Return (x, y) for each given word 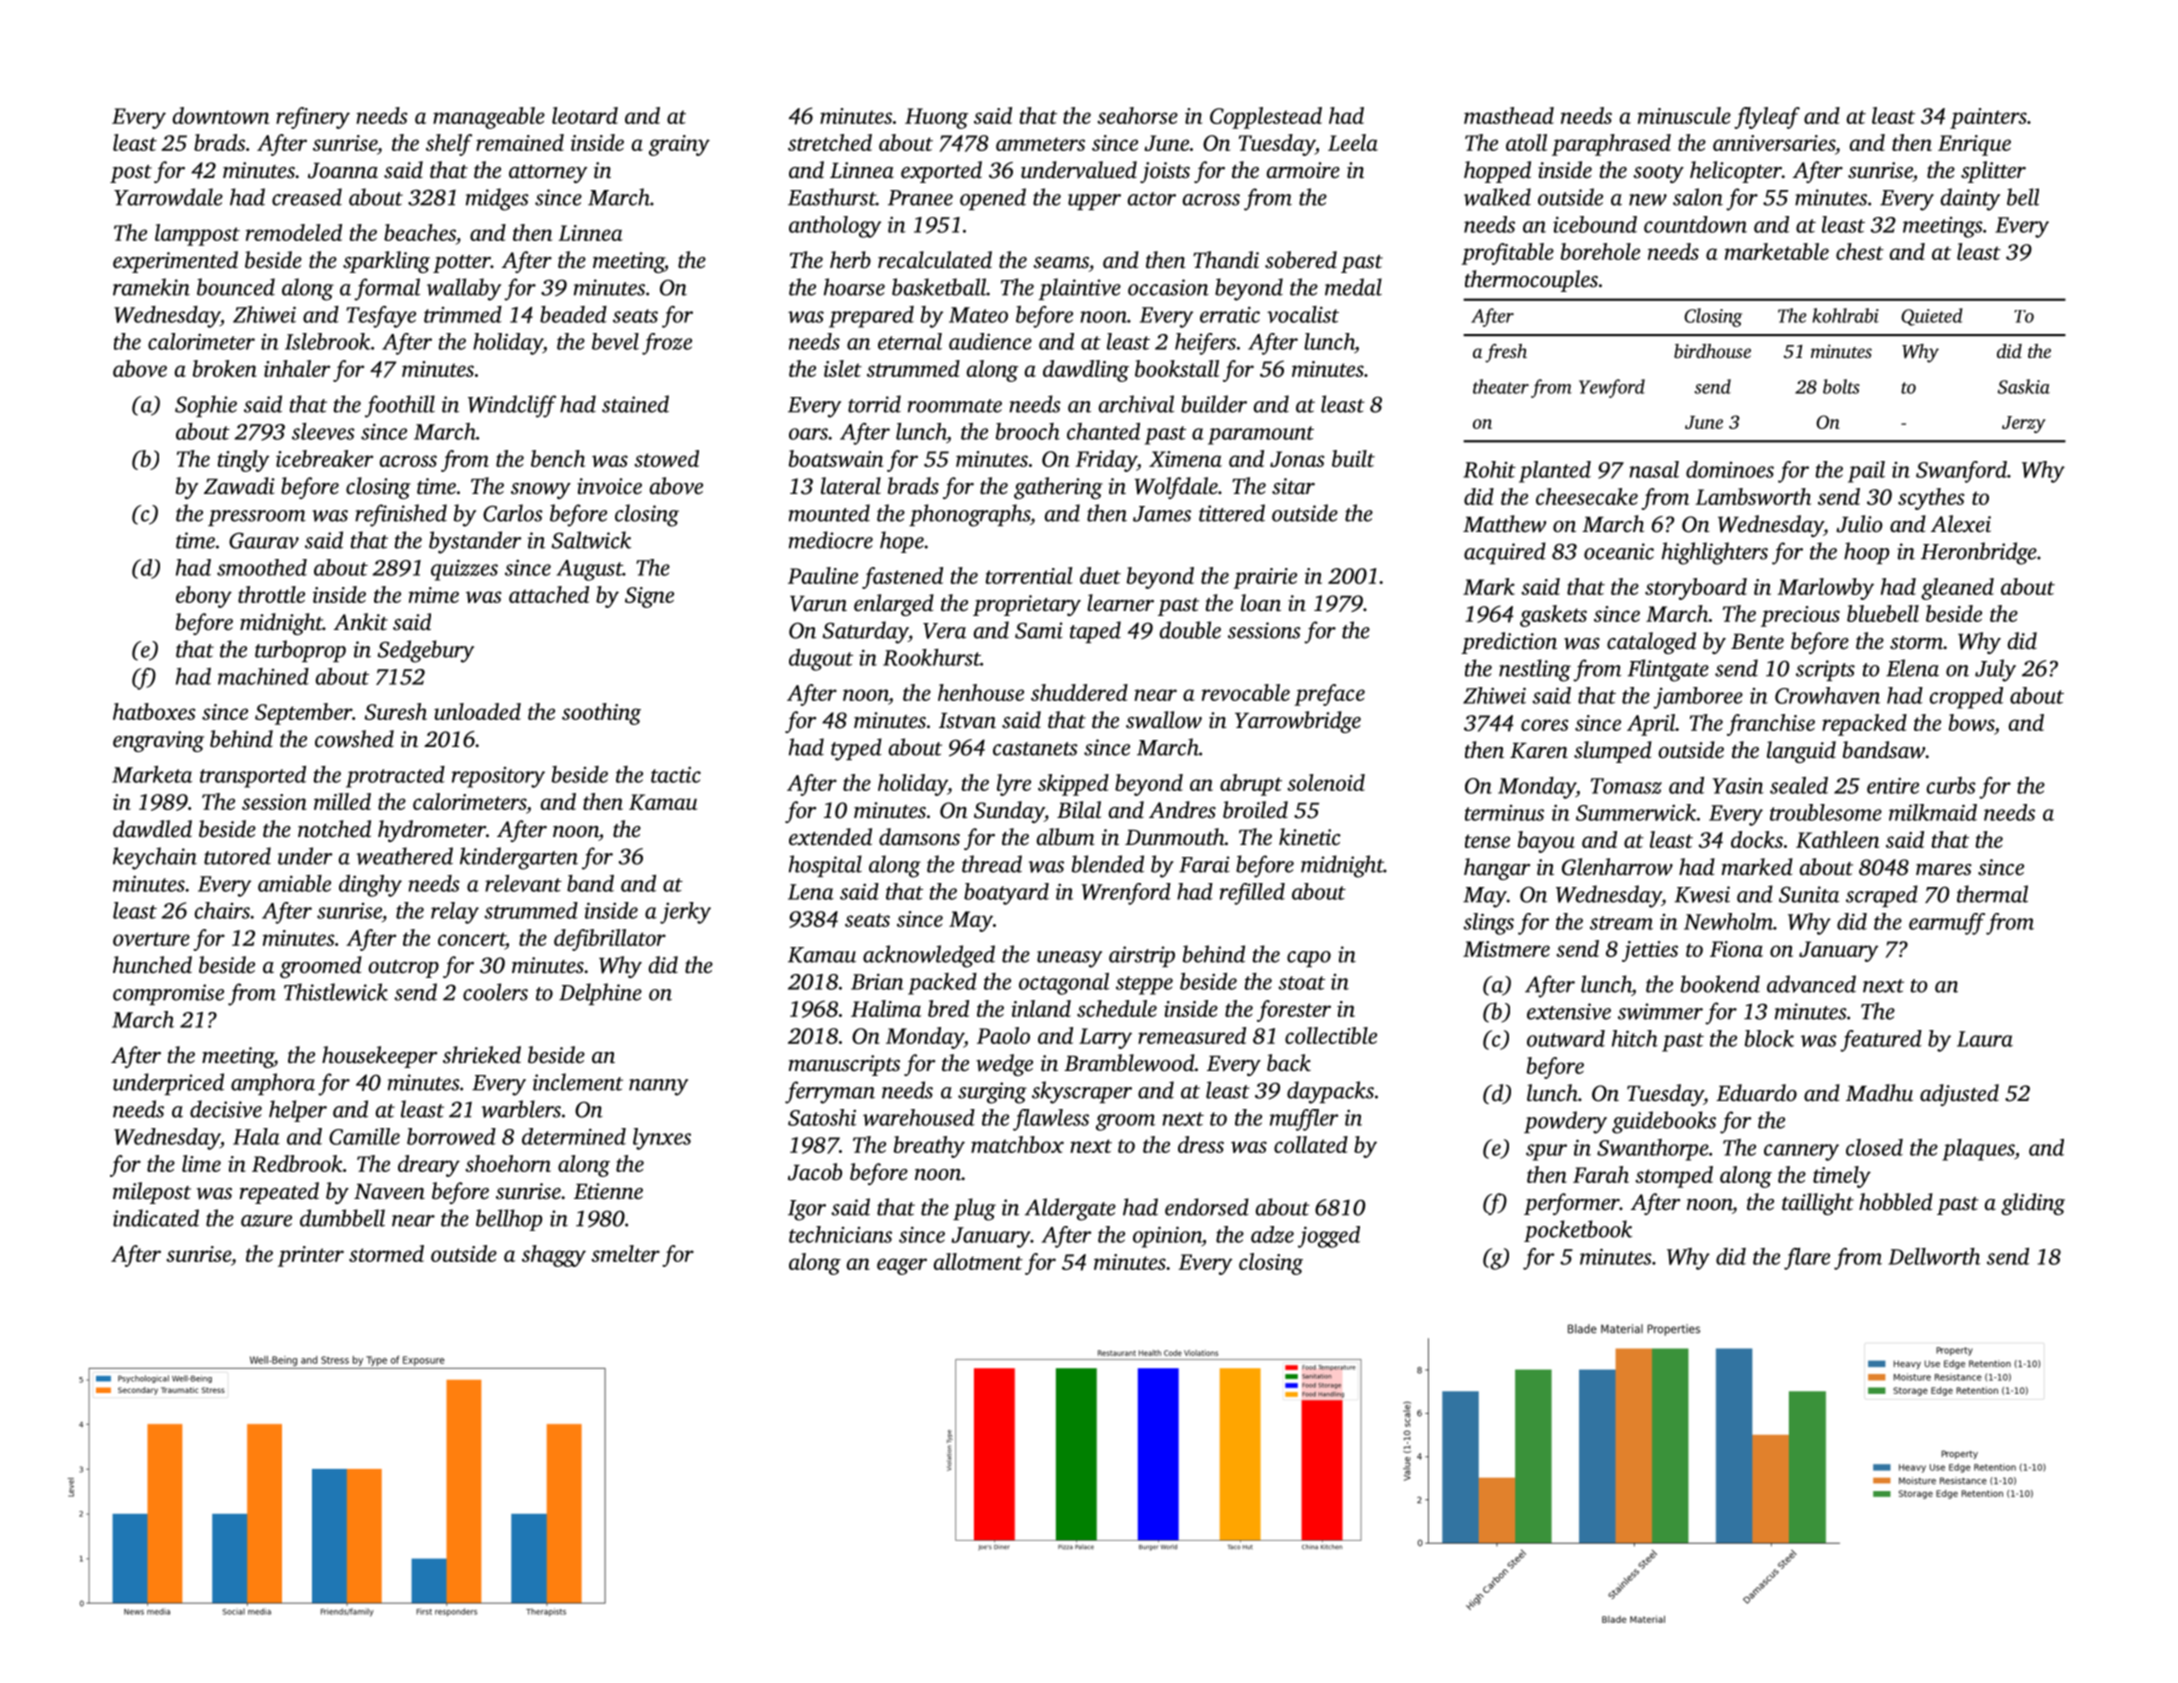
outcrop (403, 969)
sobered (1301, 260)
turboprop (300, 651)
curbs (1951, 785)
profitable (1507, 254)
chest (1860, 251)
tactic (676, 775)
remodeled (294, 232)
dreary (429, 1166)
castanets (1035, 749)
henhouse (981, 692)
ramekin (151, 287)
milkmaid (1933, 812)
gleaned (1957, 589)
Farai (1204, 864)
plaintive (1079, 289)
